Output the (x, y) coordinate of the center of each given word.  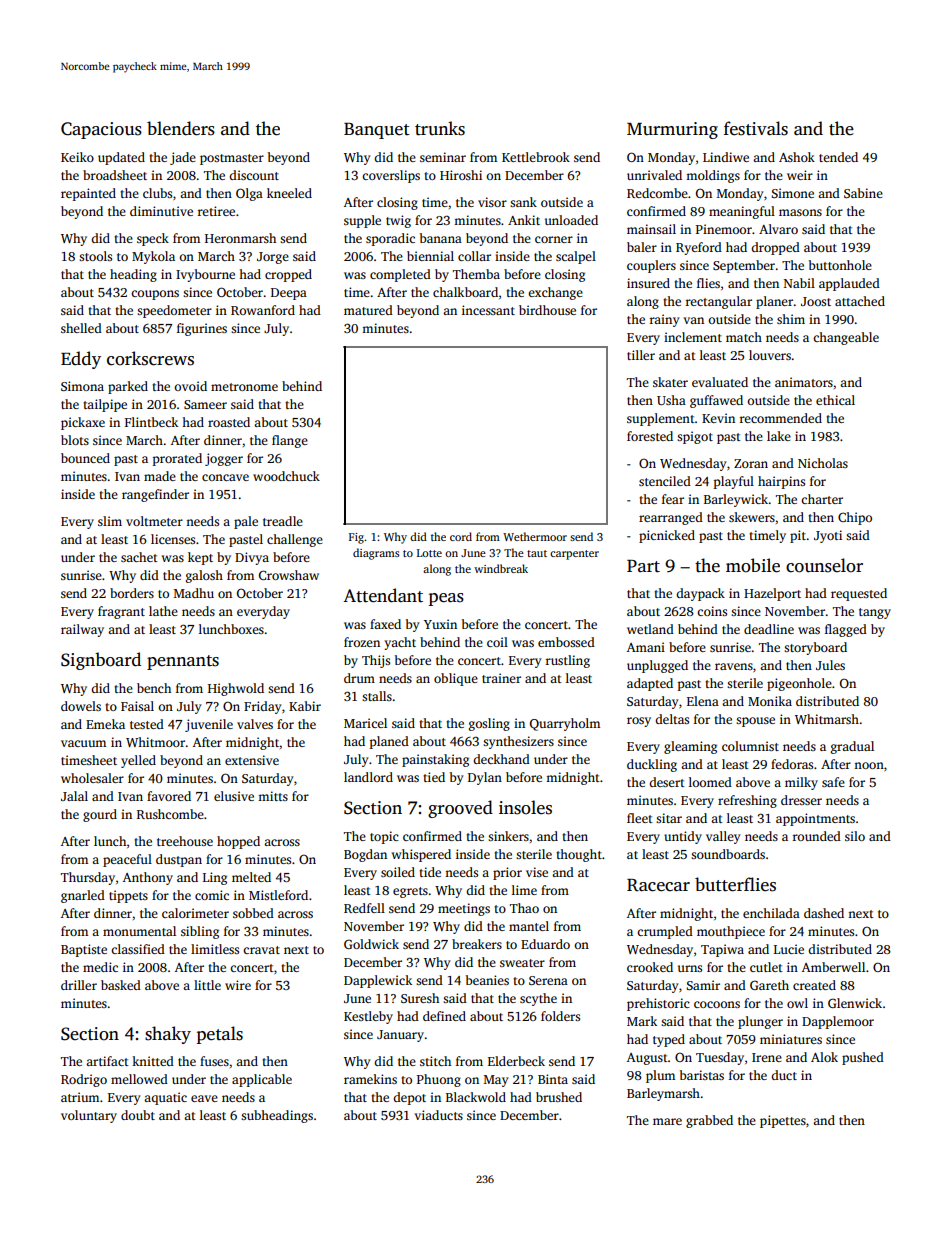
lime (524, 890)
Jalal (74, 796)
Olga (249, 194)
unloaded (571, 220)
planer (774, 302)
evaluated (720, 382)
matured (368, 310)
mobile (753, 565)
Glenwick (855, 1003)
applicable (262, 1080)
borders (132, 593)
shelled (81, 328)
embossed (566, 642)
